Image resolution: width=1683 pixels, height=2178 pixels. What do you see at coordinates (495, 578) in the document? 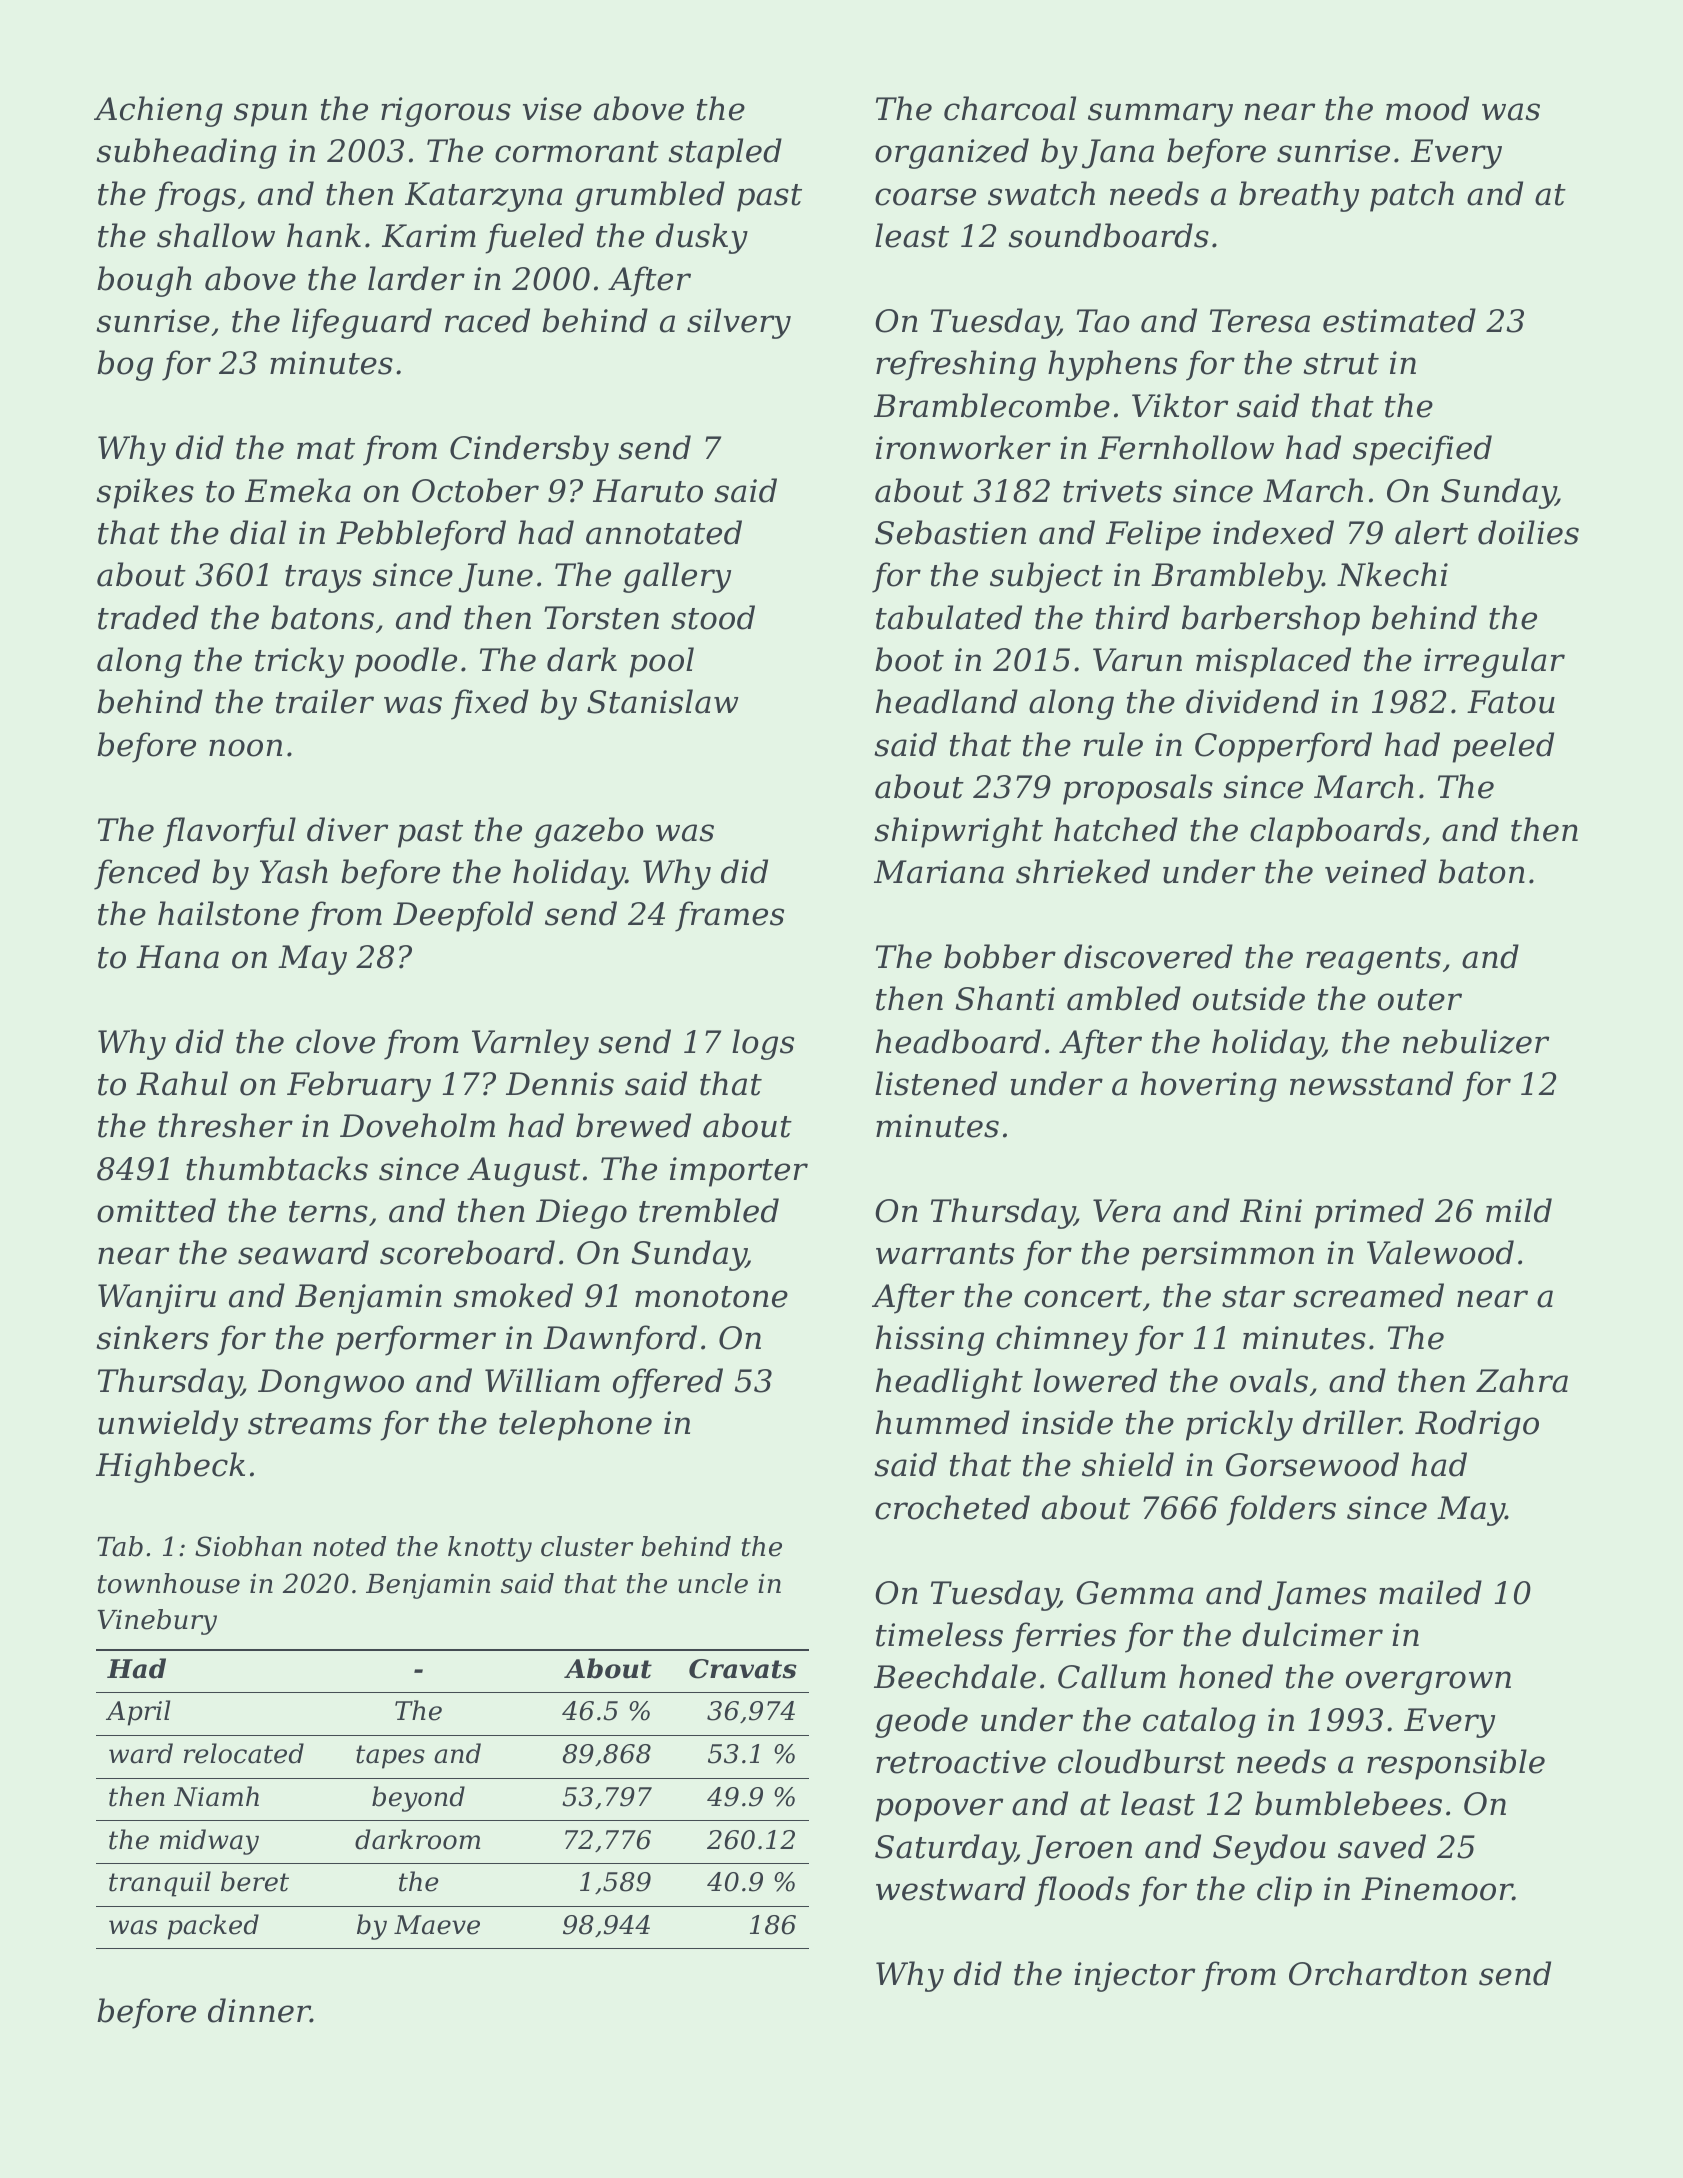
I see `June` at bounding box center [495, 578].
